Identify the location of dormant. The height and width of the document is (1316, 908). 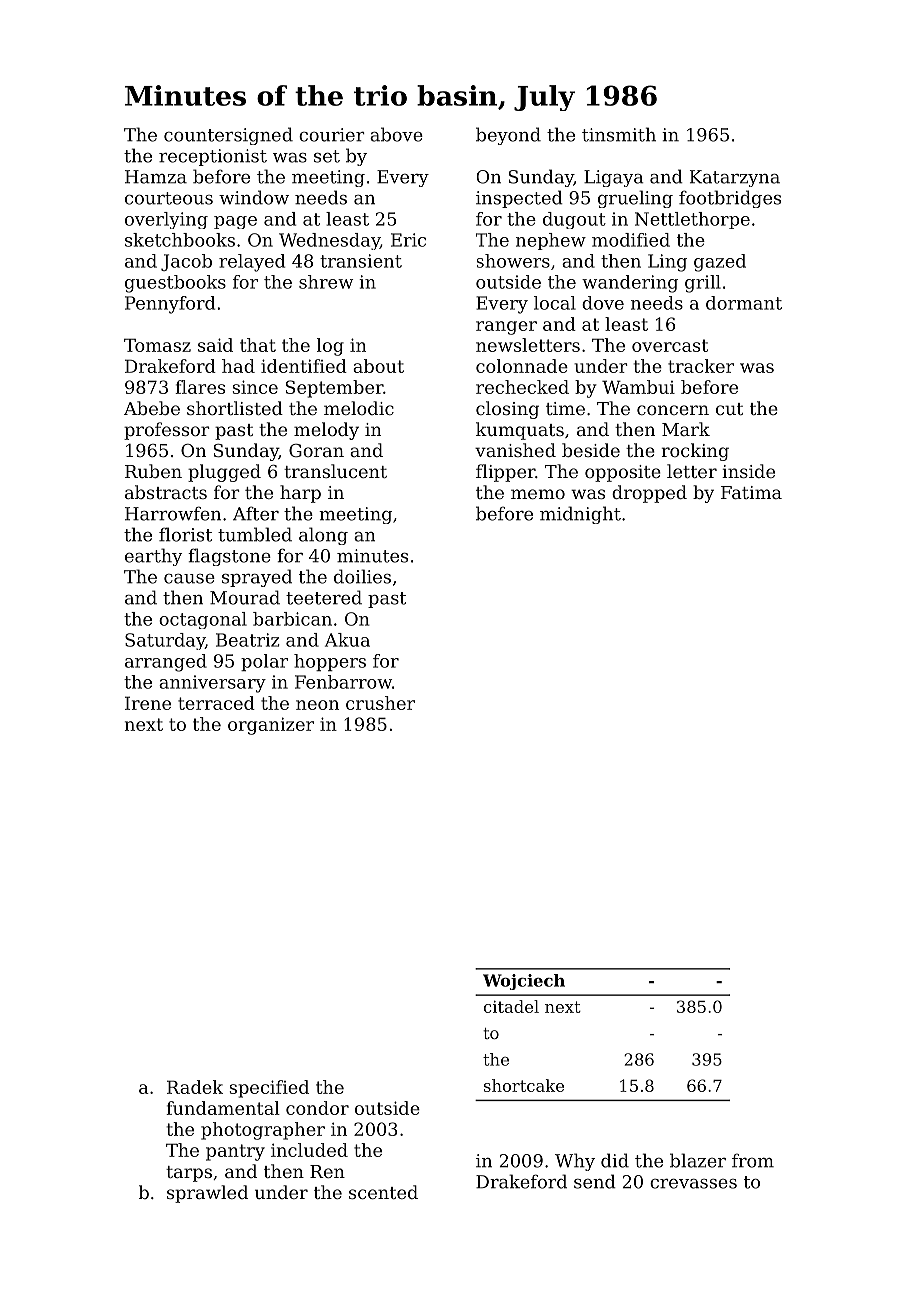
(744, 303).
